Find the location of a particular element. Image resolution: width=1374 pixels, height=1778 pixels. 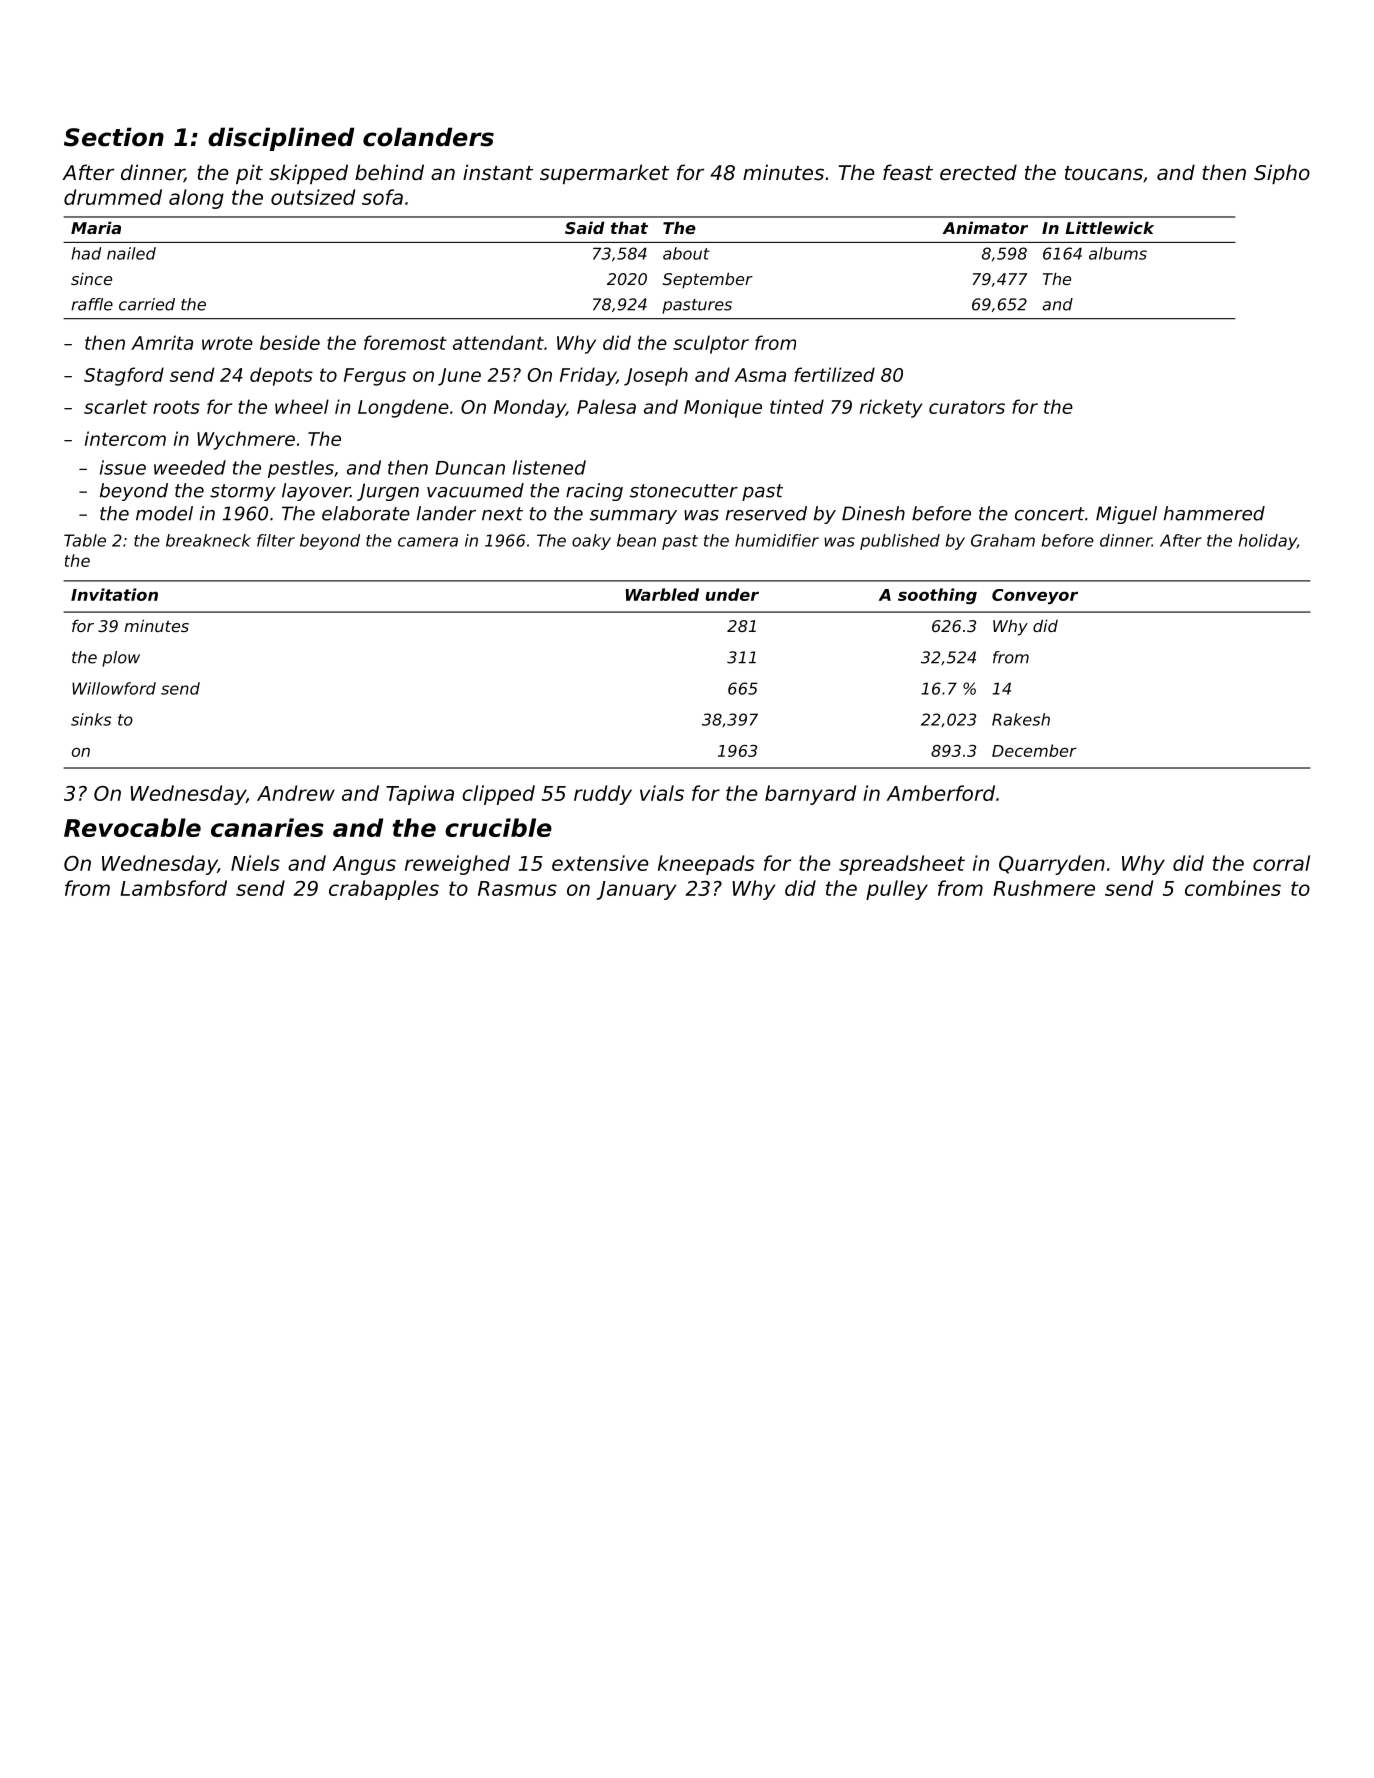

Rakesh is located at coordinates (1021, 719).
